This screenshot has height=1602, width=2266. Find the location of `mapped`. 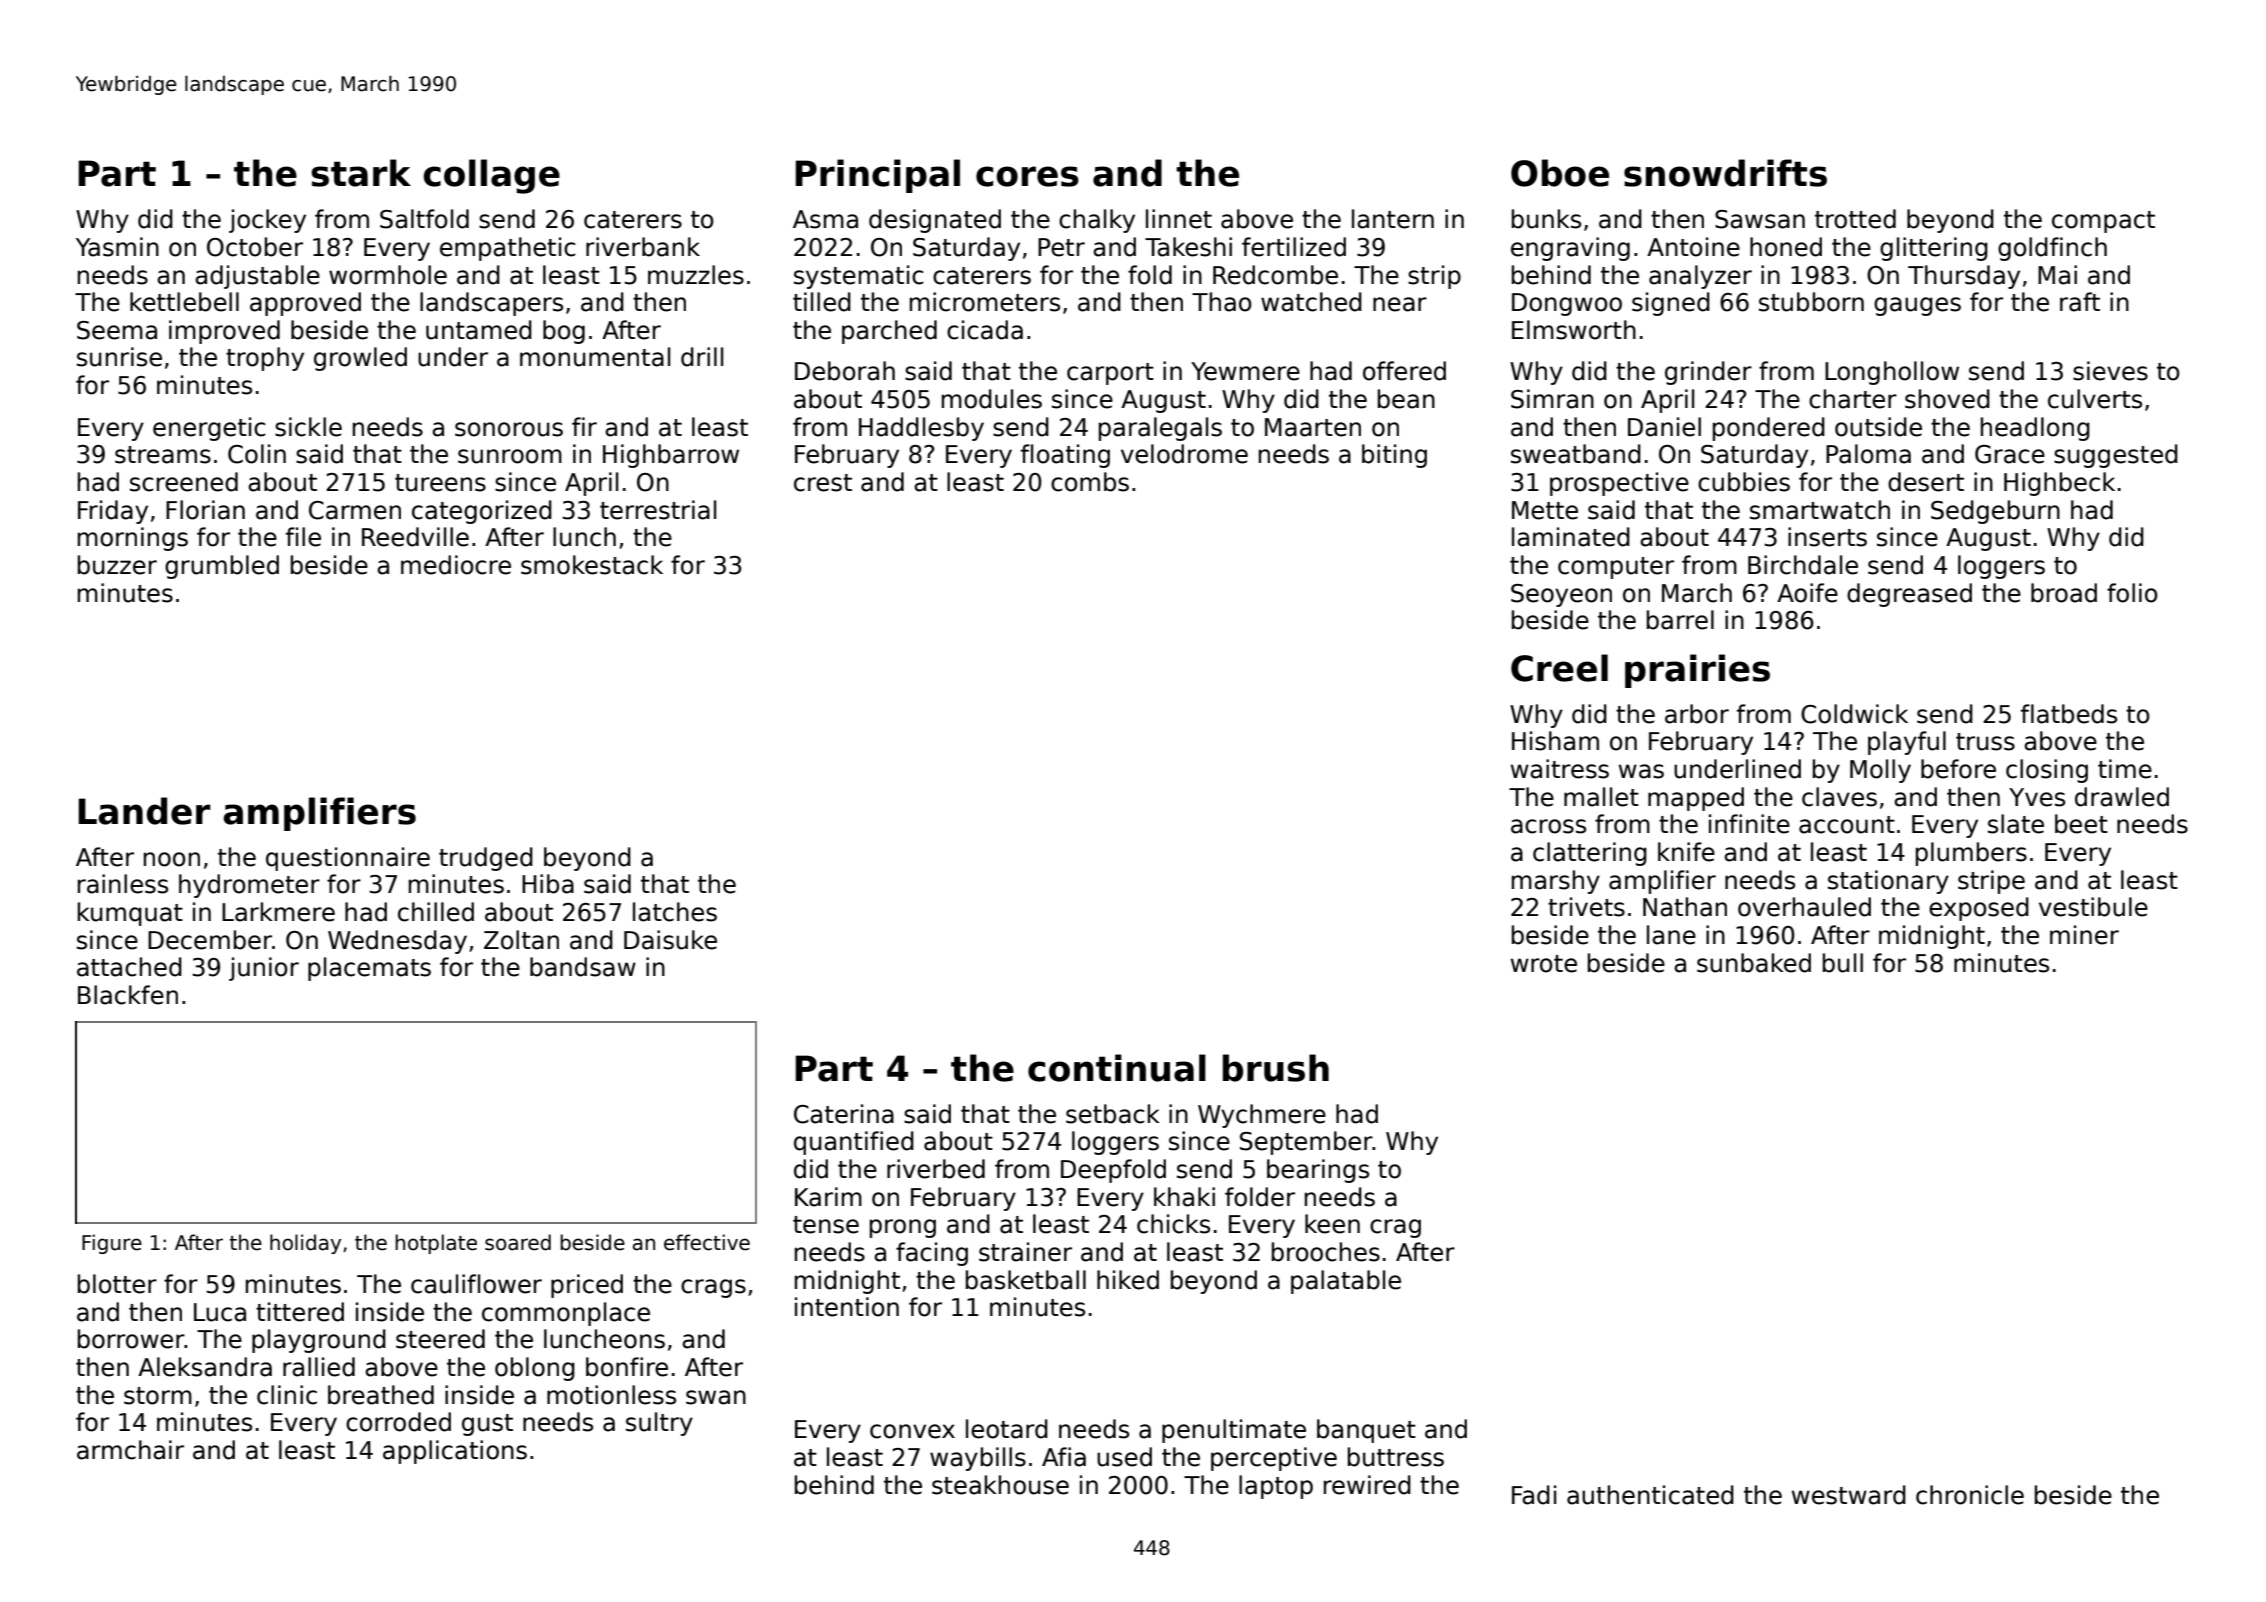

mapped is located at coordinates (1696, 799).
